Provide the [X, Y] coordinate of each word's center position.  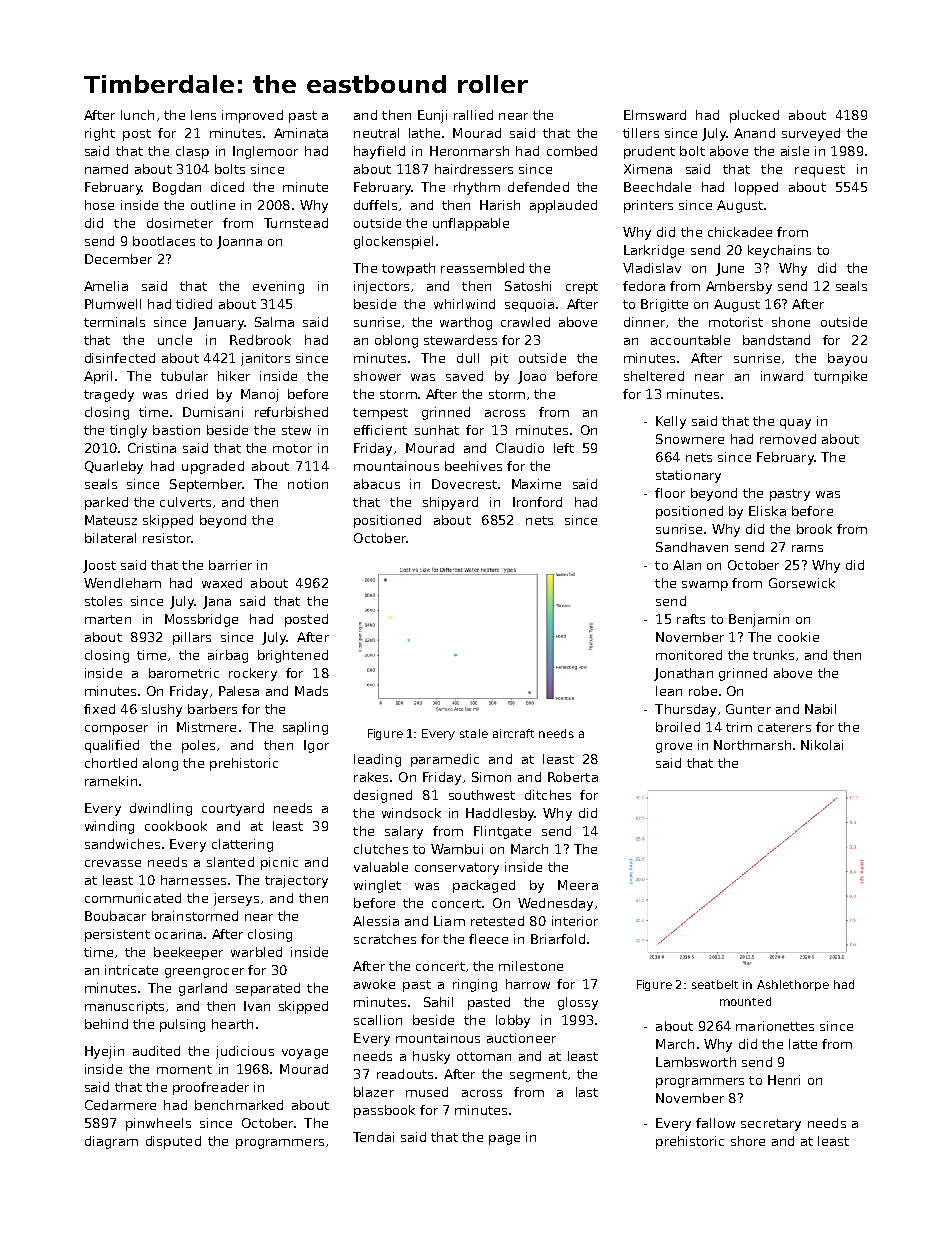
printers [648, 206]
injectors [381, 287]
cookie [798, 637]
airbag [228, 656]
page [504, 1140]
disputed [173, 1142]
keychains [779, 251]
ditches [548, 795]
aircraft [513, 733]
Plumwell [113, 304]
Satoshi [528, 286]
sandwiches [122, 844]
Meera [578, 885]
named [106, 169]
